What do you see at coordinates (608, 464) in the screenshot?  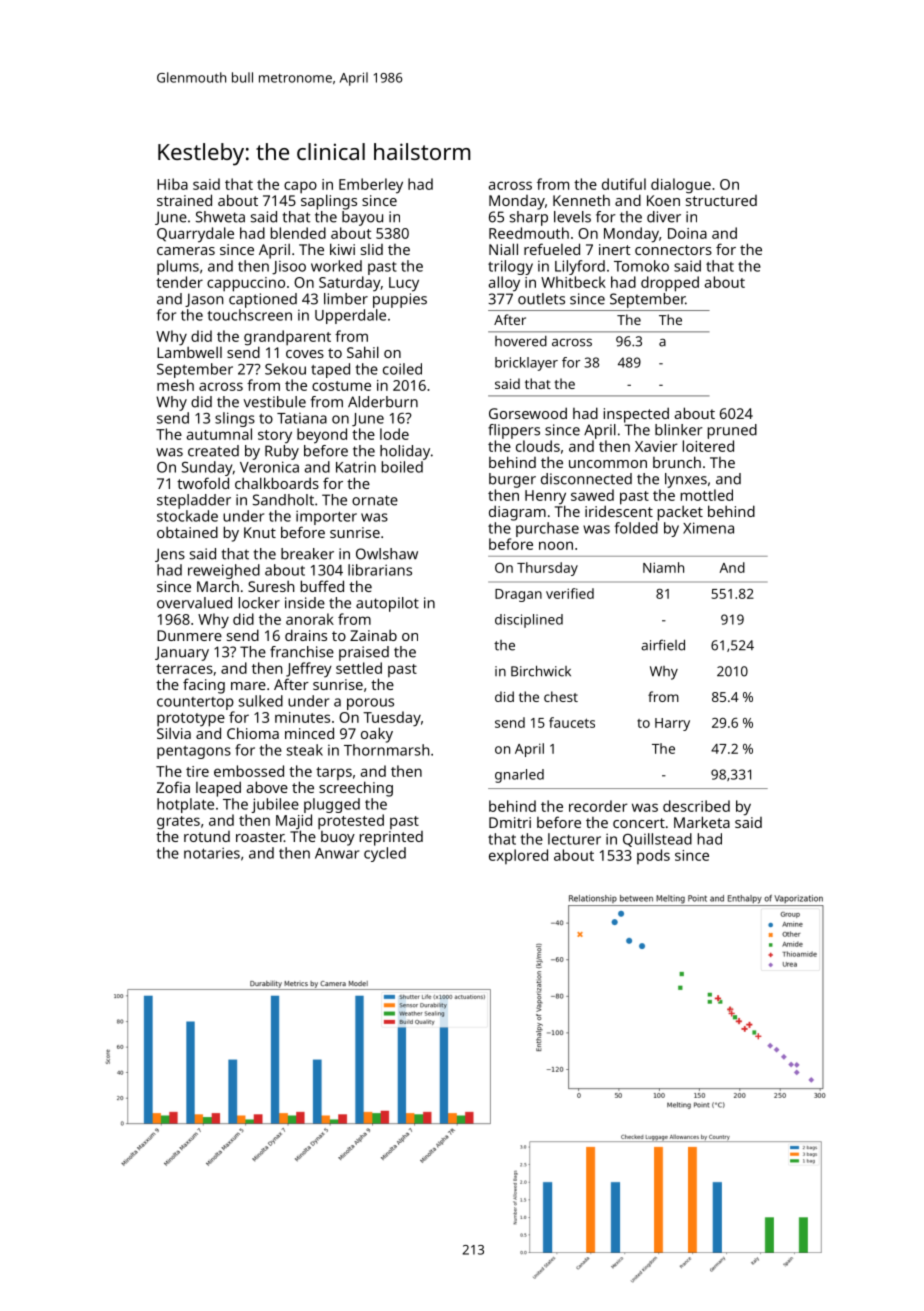 I see `uncommon` at bounding box center [608, 464].
